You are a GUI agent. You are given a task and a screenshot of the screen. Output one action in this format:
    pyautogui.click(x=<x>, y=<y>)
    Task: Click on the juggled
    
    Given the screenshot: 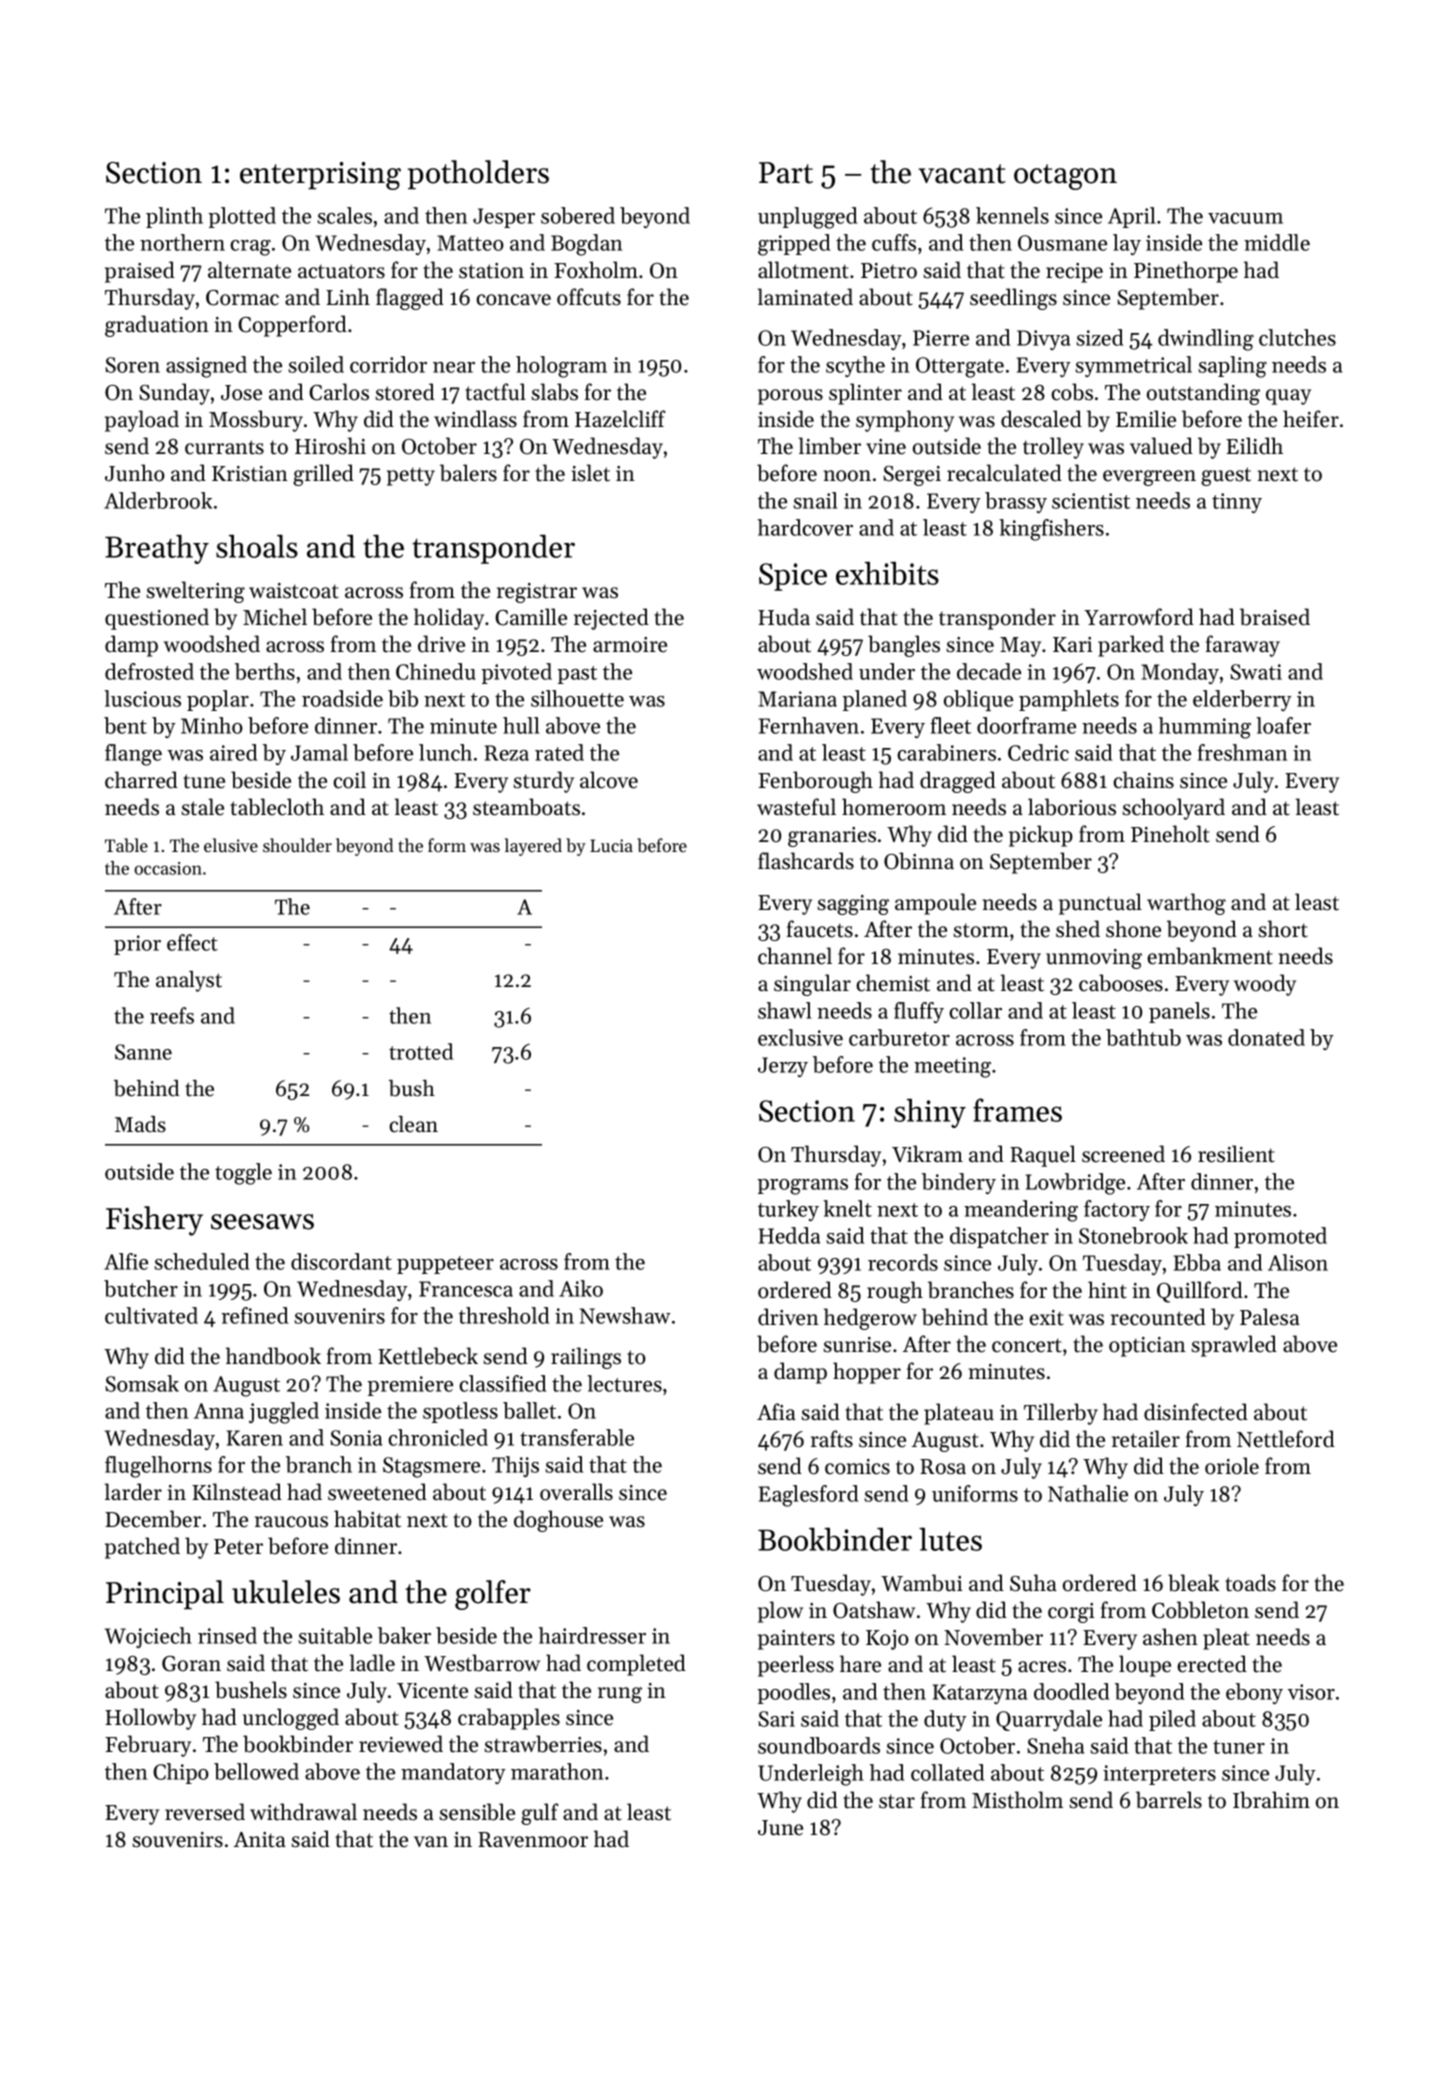 What is the action you would take?
    pyautogui.click(x=284, y=1413)
